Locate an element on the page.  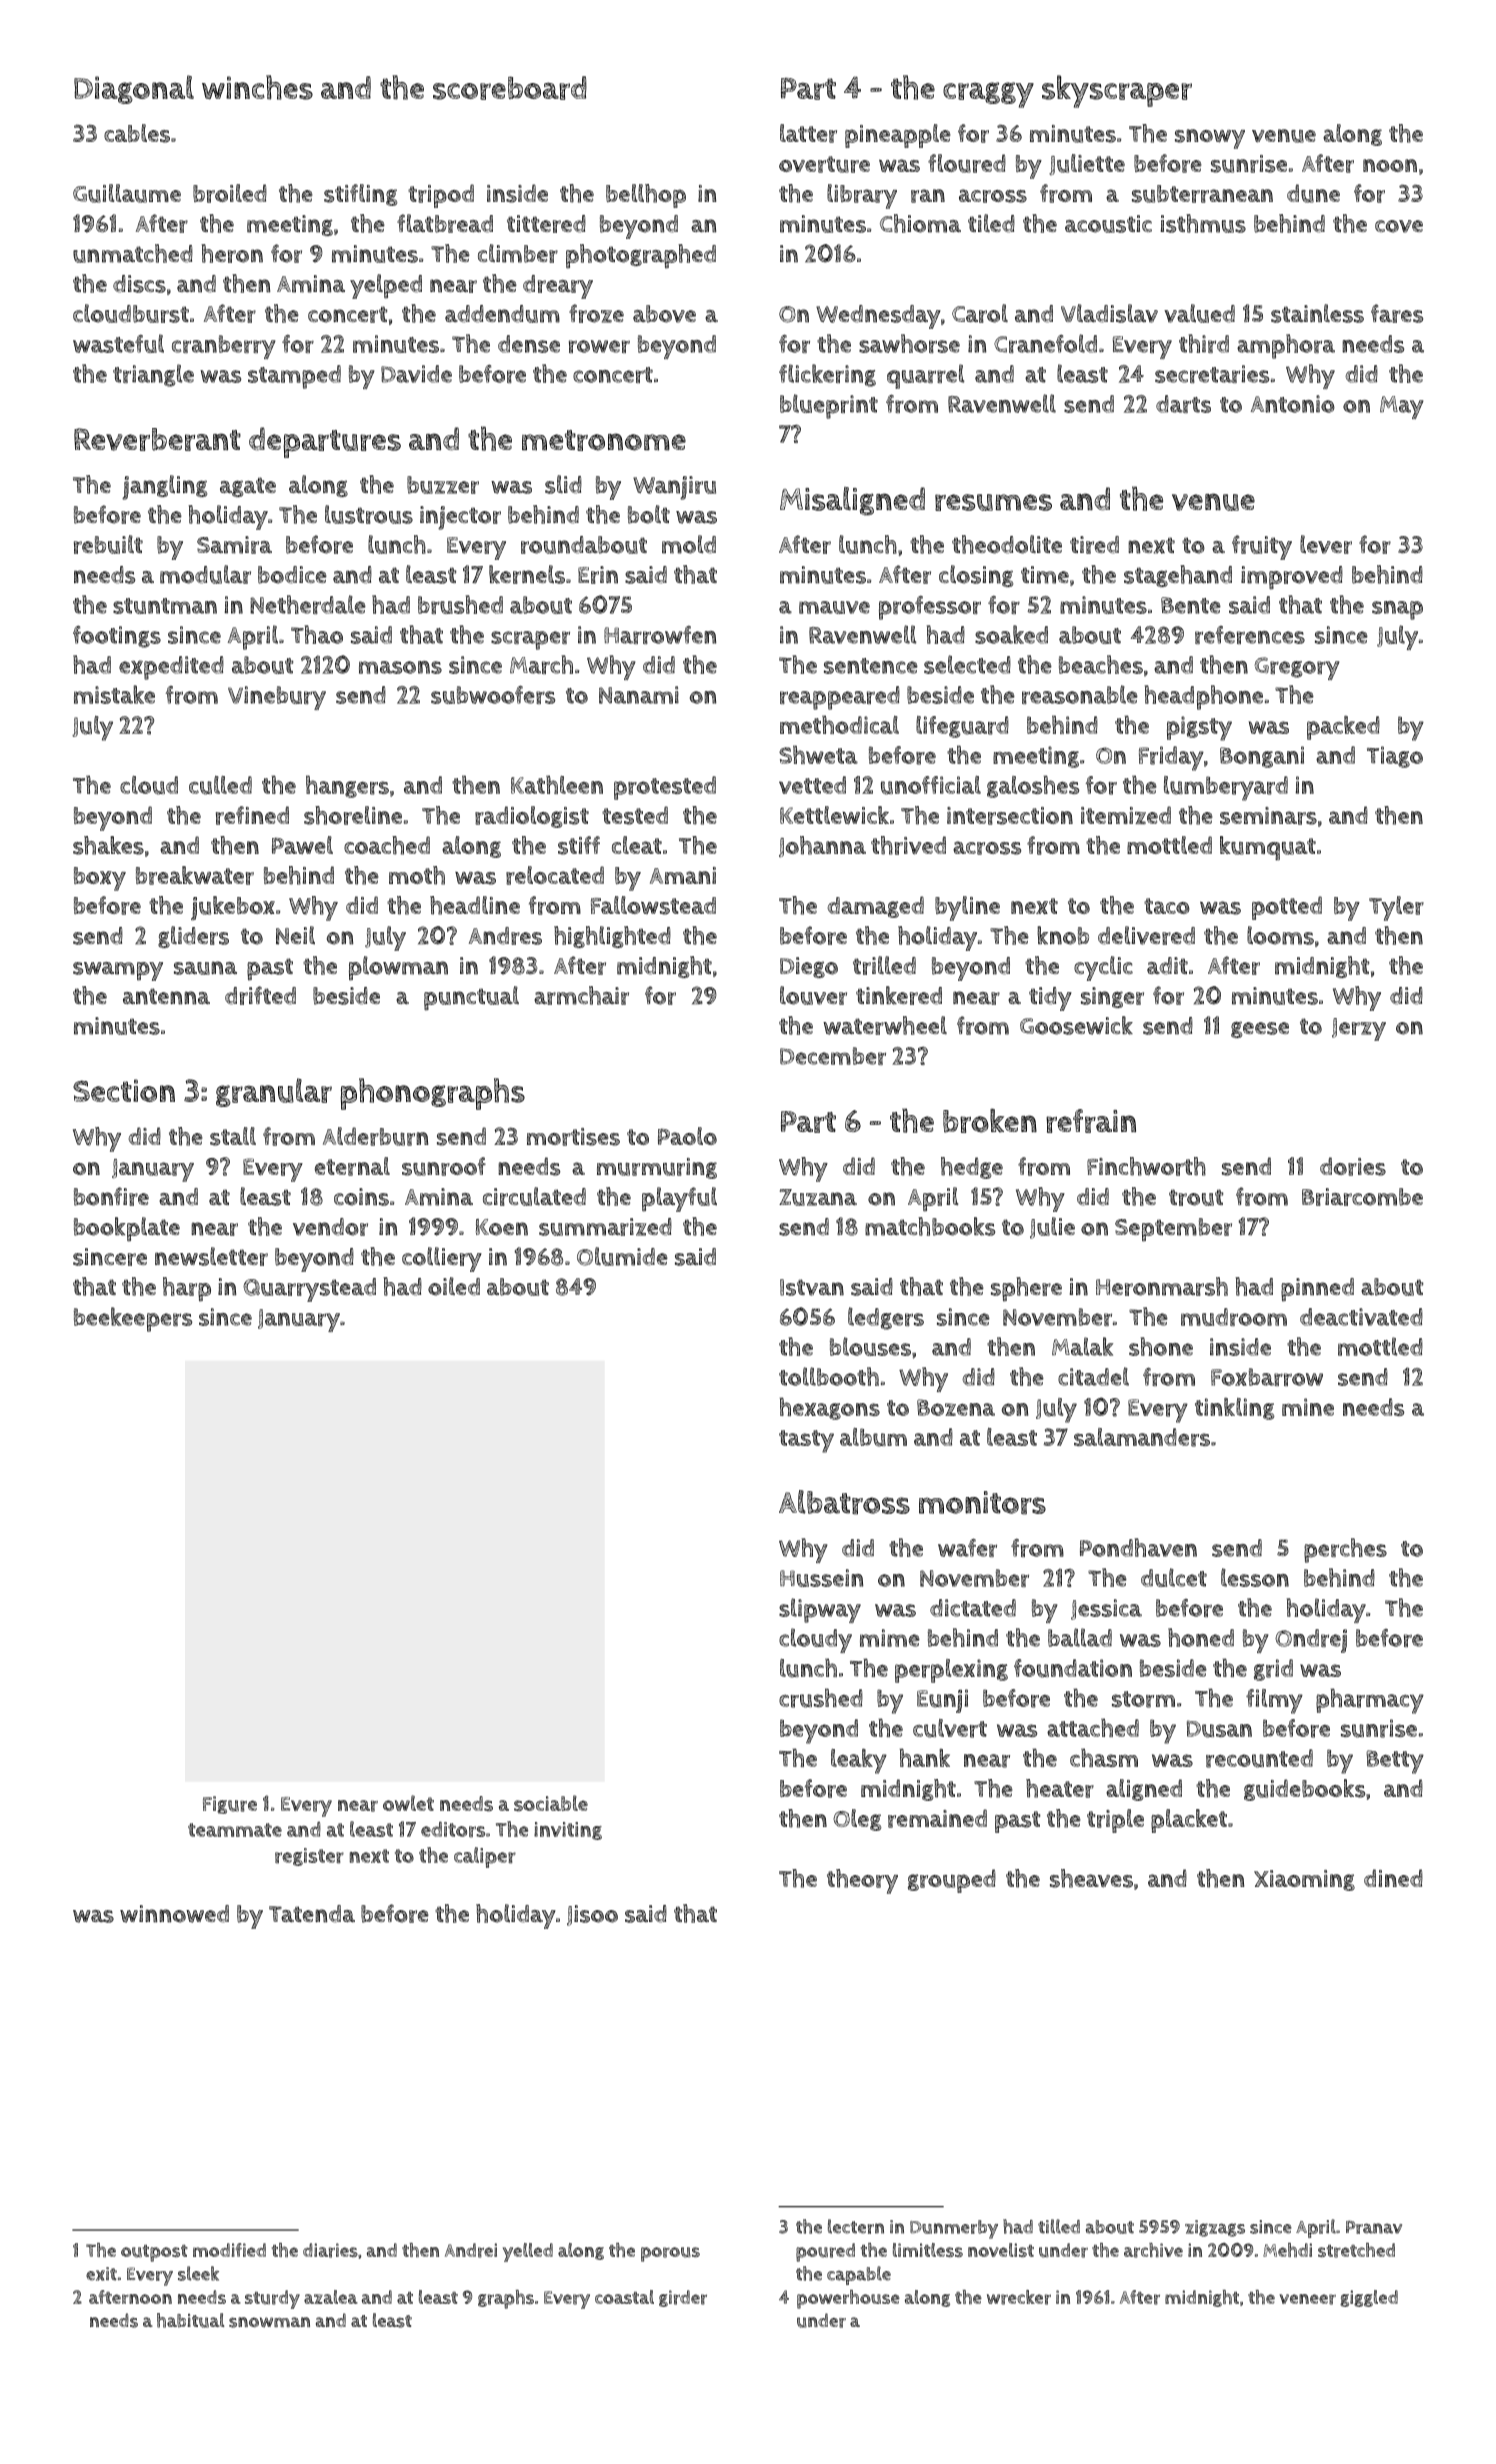
Tiago is located at coordinates (1395, 757).
